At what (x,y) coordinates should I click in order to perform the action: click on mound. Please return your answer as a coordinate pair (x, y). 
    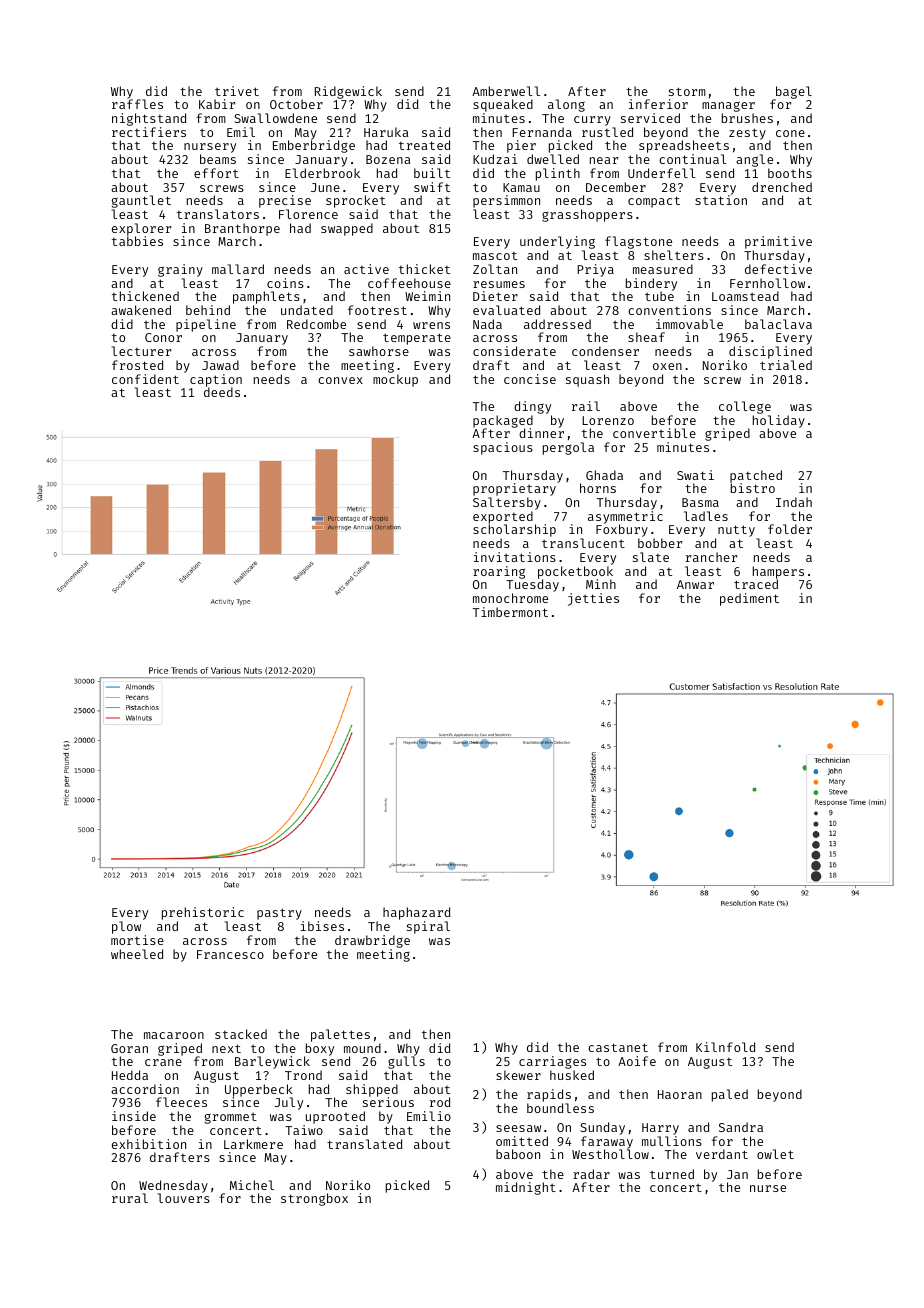
    Looking at the image, I should click on (362, 1048).
